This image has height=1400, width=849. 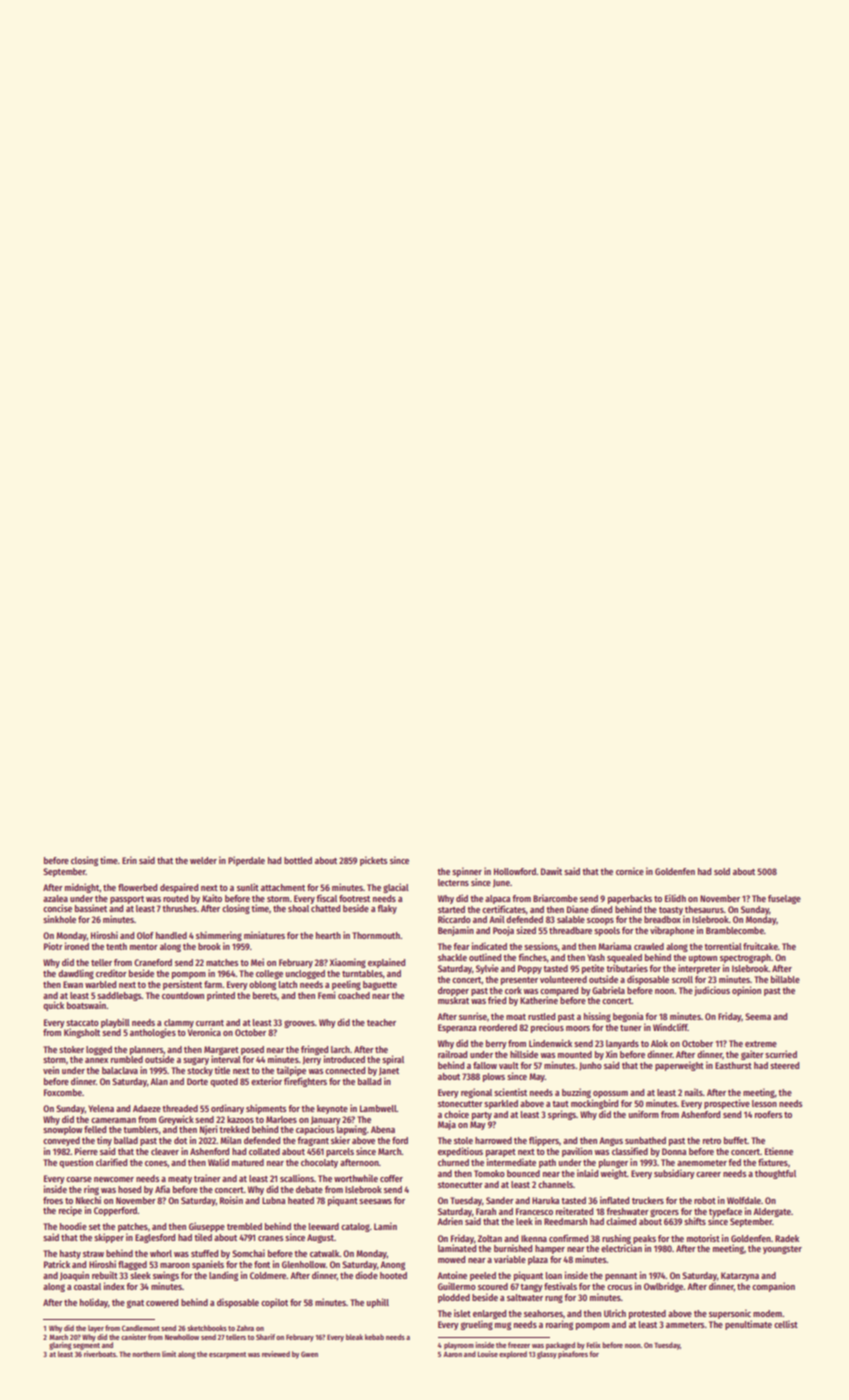 I want to click on Sander, so click(x=500, y=1200).
